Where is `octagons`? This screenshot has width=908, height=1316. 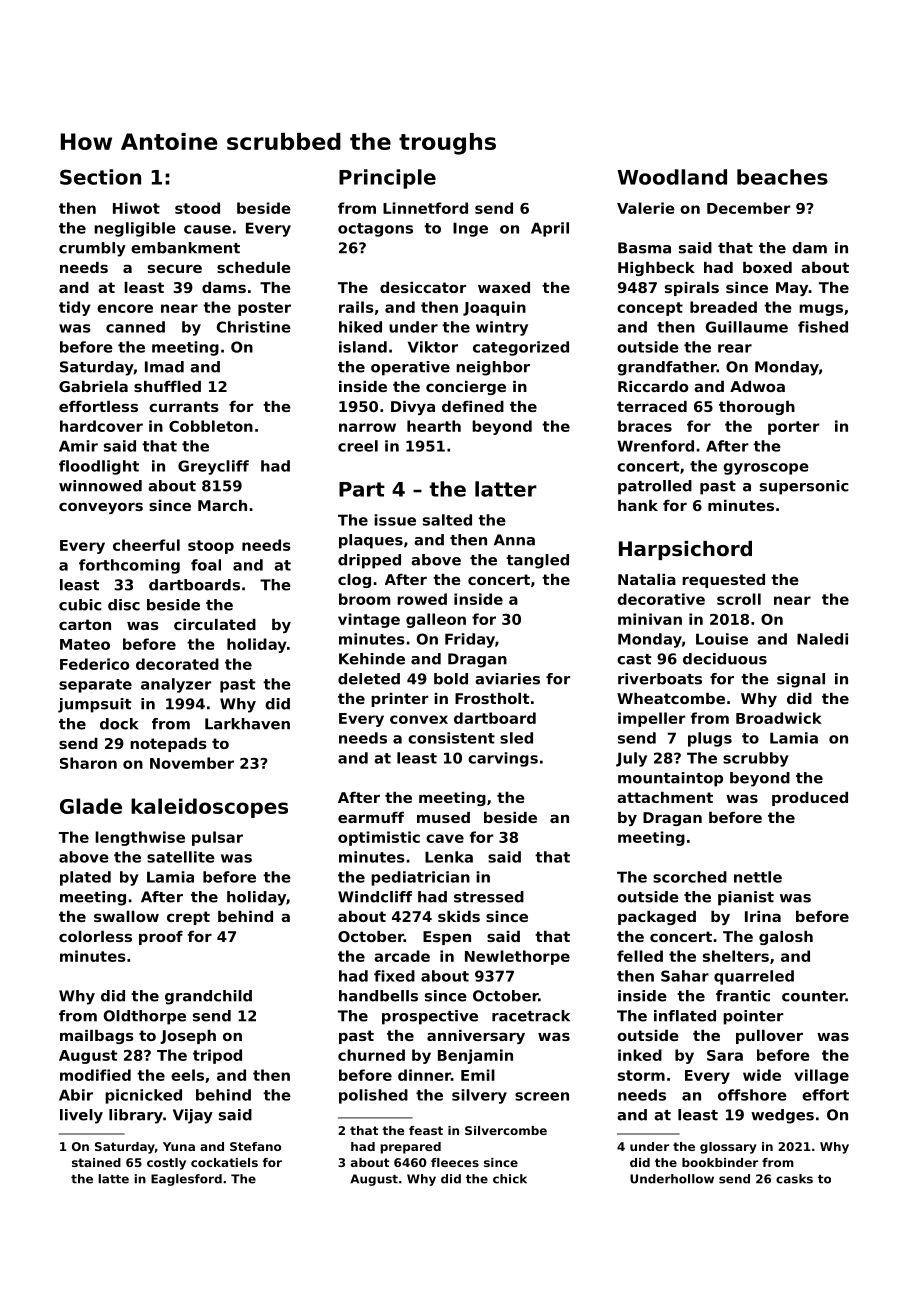 octagons is located at coordinates (375, 230).
